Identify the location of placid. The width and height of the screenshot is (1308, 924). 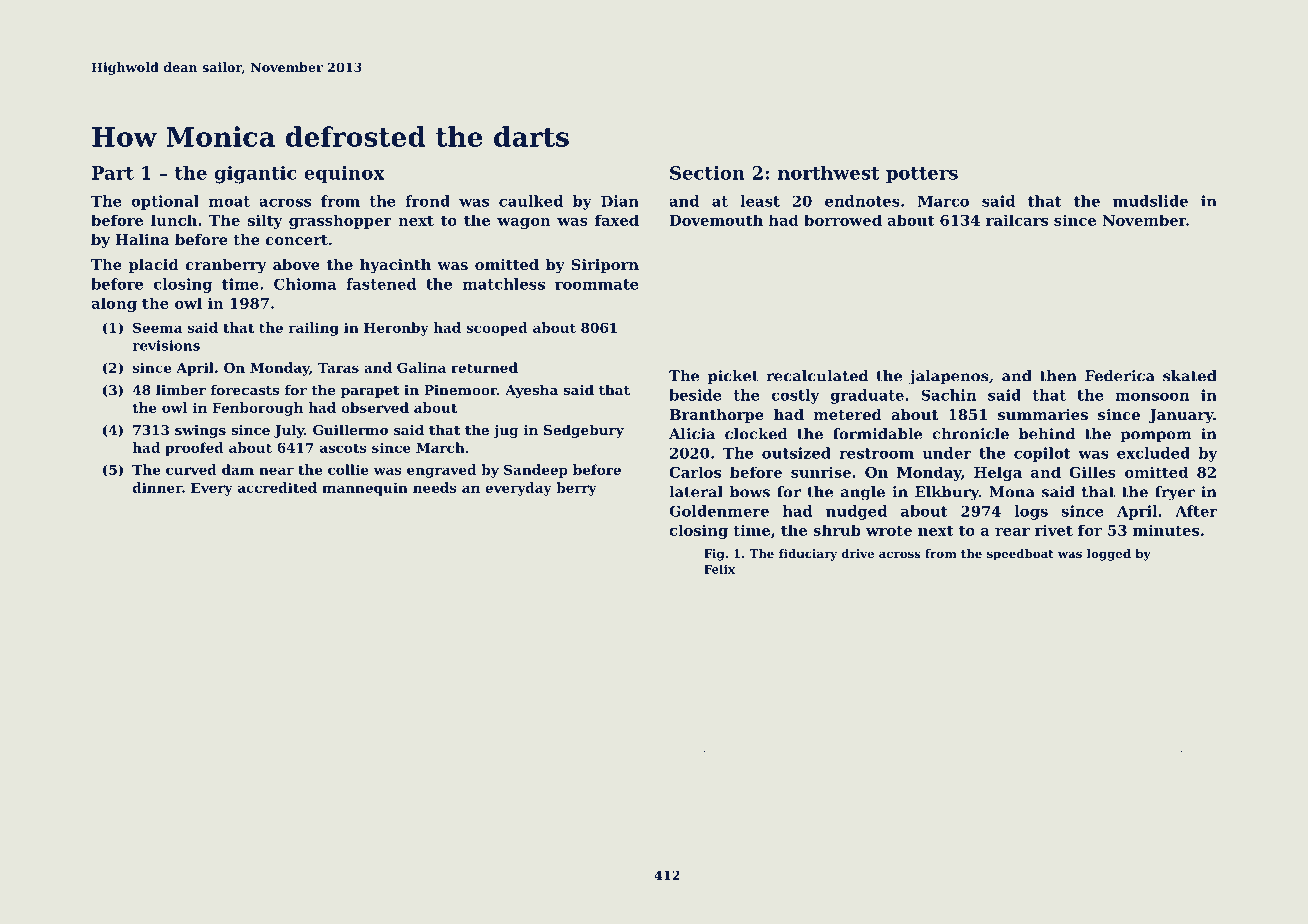
(153, 266).
